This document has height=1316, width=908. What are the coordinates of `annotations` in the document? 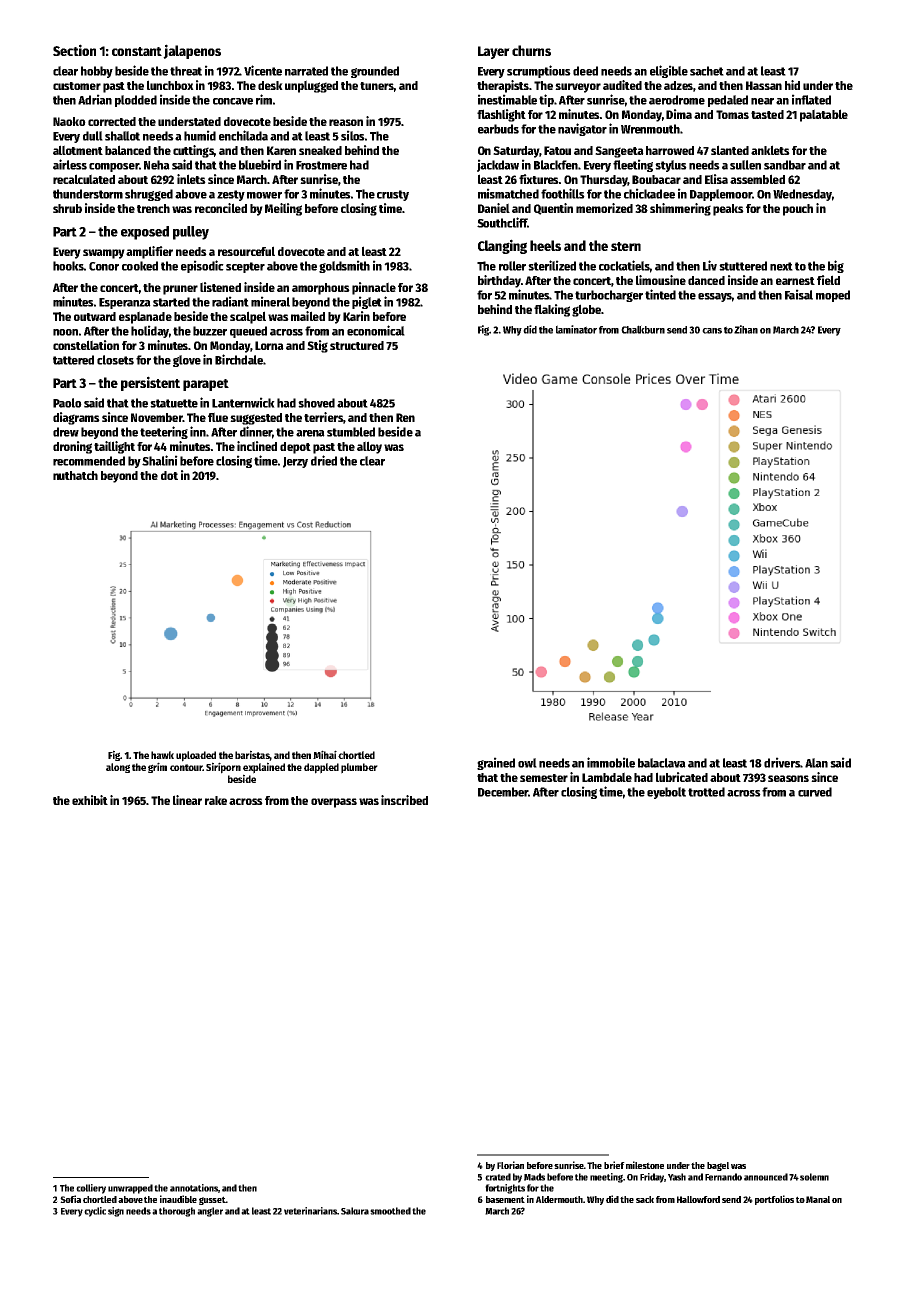 It's located at (194, 1188).
